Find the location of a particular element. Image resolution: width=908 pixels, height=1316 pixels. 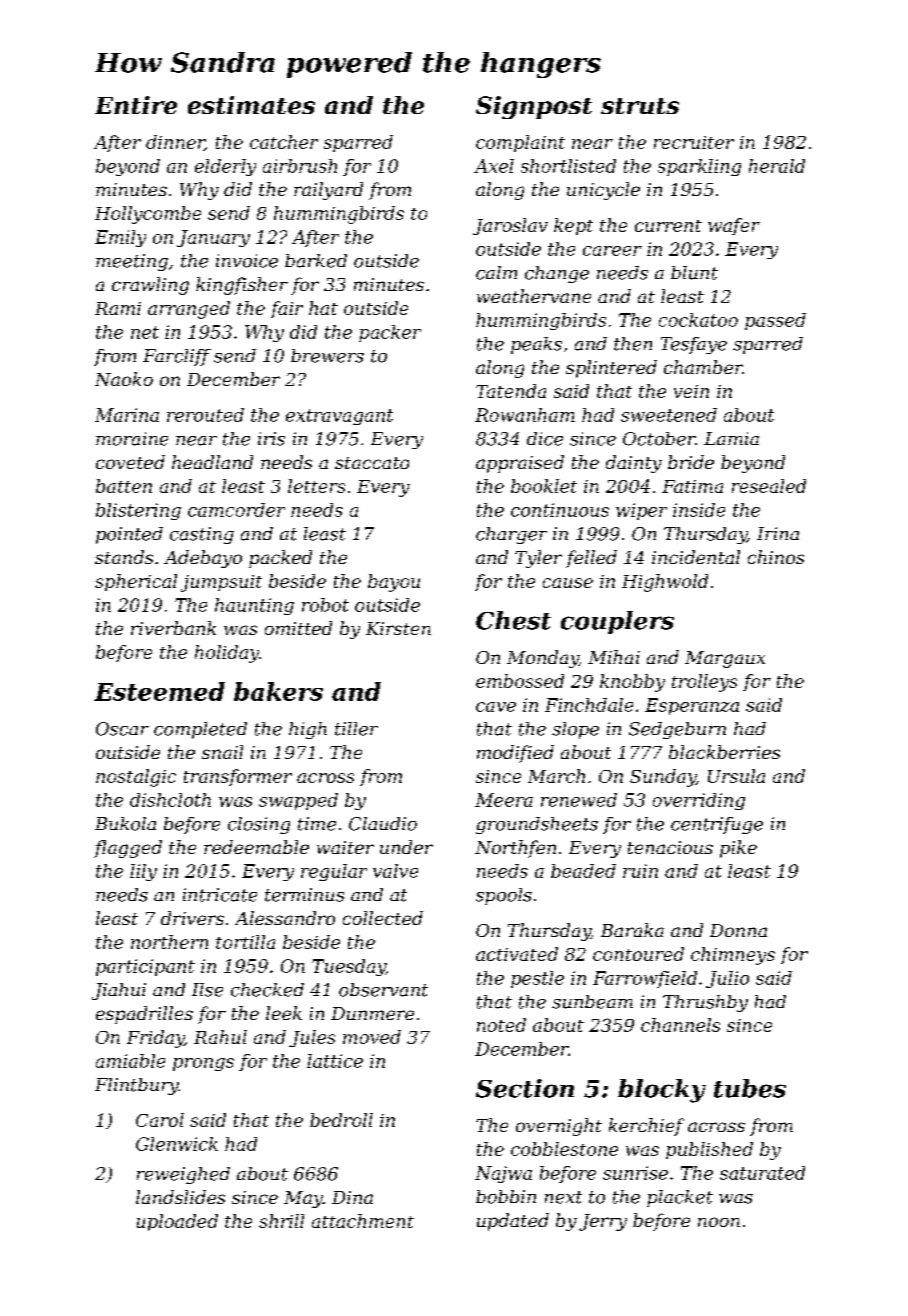

charger is located at coordinates (511, 535).
